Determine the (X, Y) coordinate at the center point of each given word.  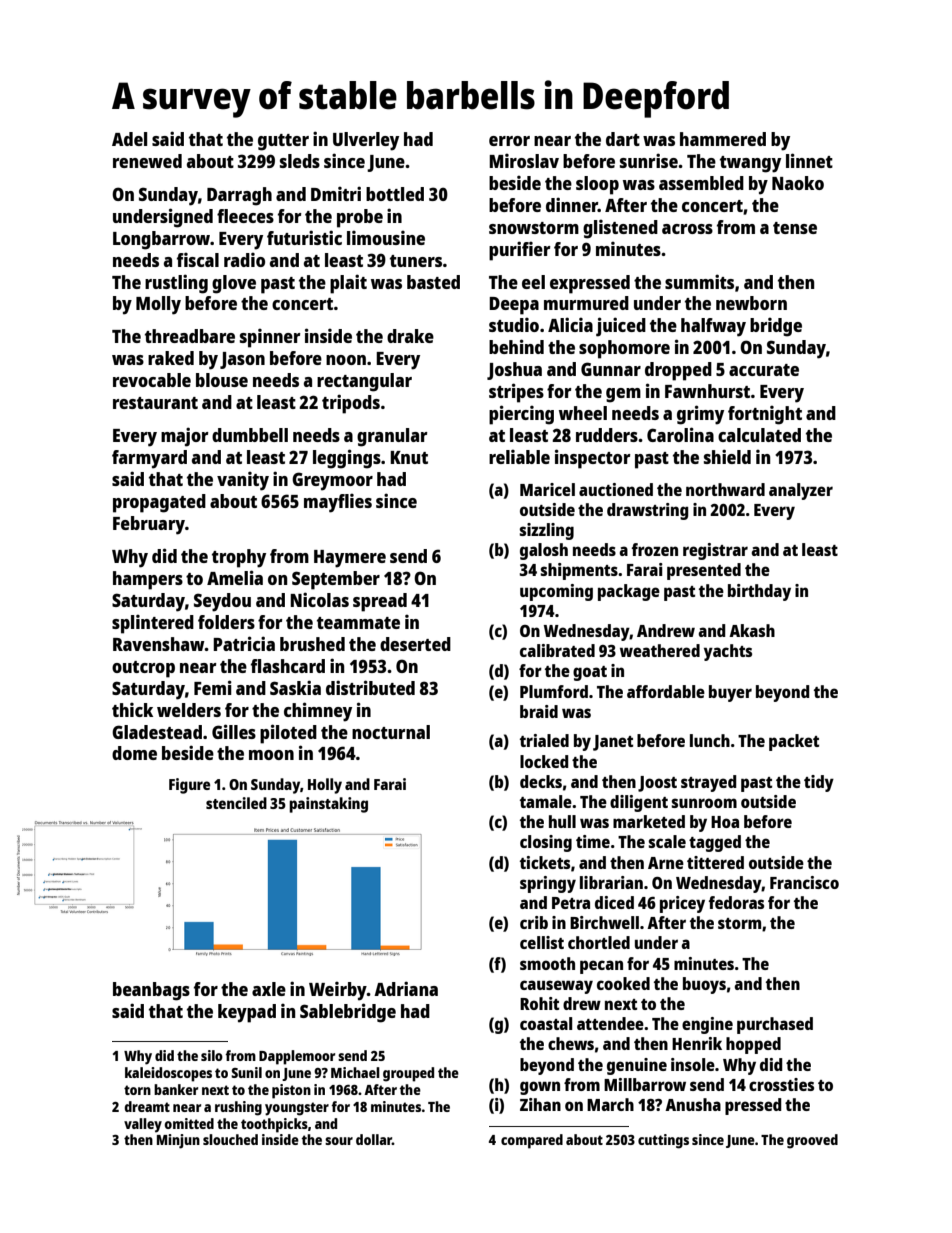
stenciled (236, 803)
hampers (148, 580)
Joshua (514, 371)
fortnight (765, 415)
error (509, 141)
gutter (283, 142)
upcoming (556, 592)
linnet (809, 160)
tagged (715, 843)
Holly (325, 786)
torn (137, 1090)
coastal (546, 1023)
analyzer (801, 491)
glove (234, 284)
